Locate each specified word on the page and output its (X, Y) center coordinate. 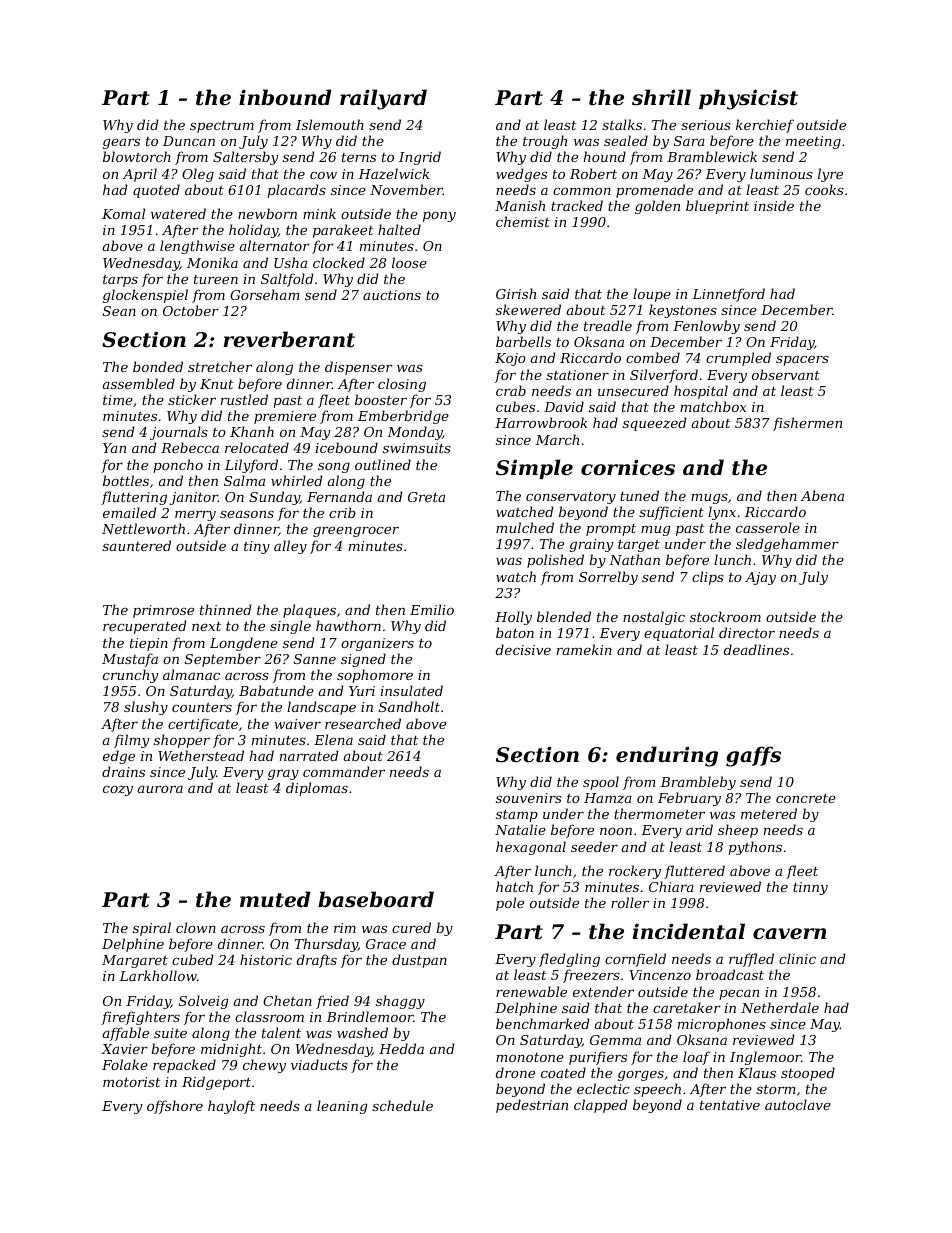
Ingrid (420, 158)
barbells (523, 341)
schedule (402, 1105)
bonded (158, 366)
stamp (517, 815)
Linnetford (728, 295)
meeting (813, 142)
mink (319, 213)
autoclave (798, 1104)
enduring (667, 756)
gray (283, 775)
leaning (342, 1107)
